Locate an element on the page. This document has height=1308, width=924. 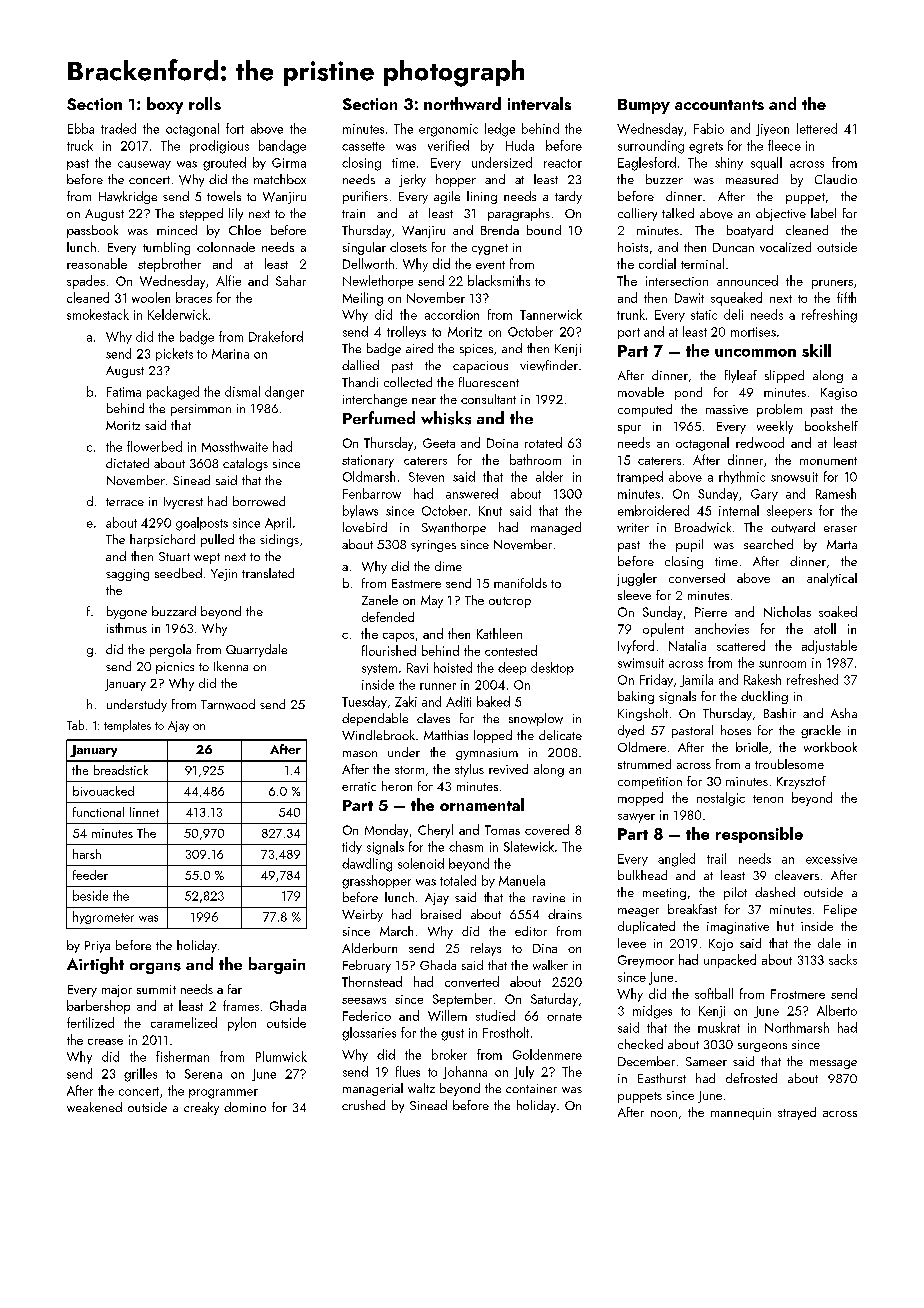
Tarnwood is located at coordinates (228, 704).
